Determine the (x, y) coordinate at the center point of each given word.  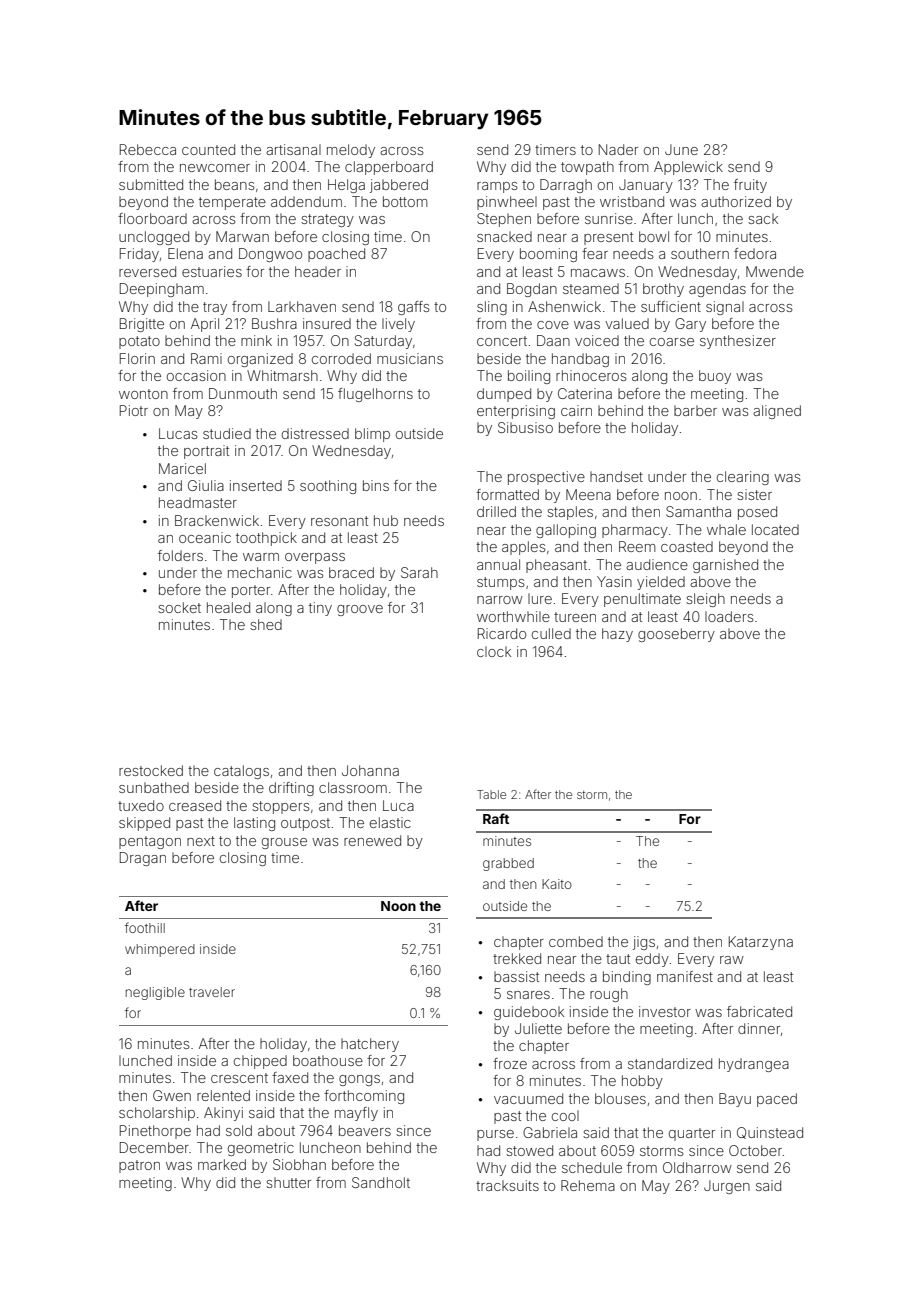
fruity (750, 186)
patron (139, 1166)
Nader (618, 149)
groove (360, 610)
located (775, 529)
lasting (254, 824)
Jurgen (727, 1187)
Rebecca (148, 149)
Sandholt (381, 1182)
